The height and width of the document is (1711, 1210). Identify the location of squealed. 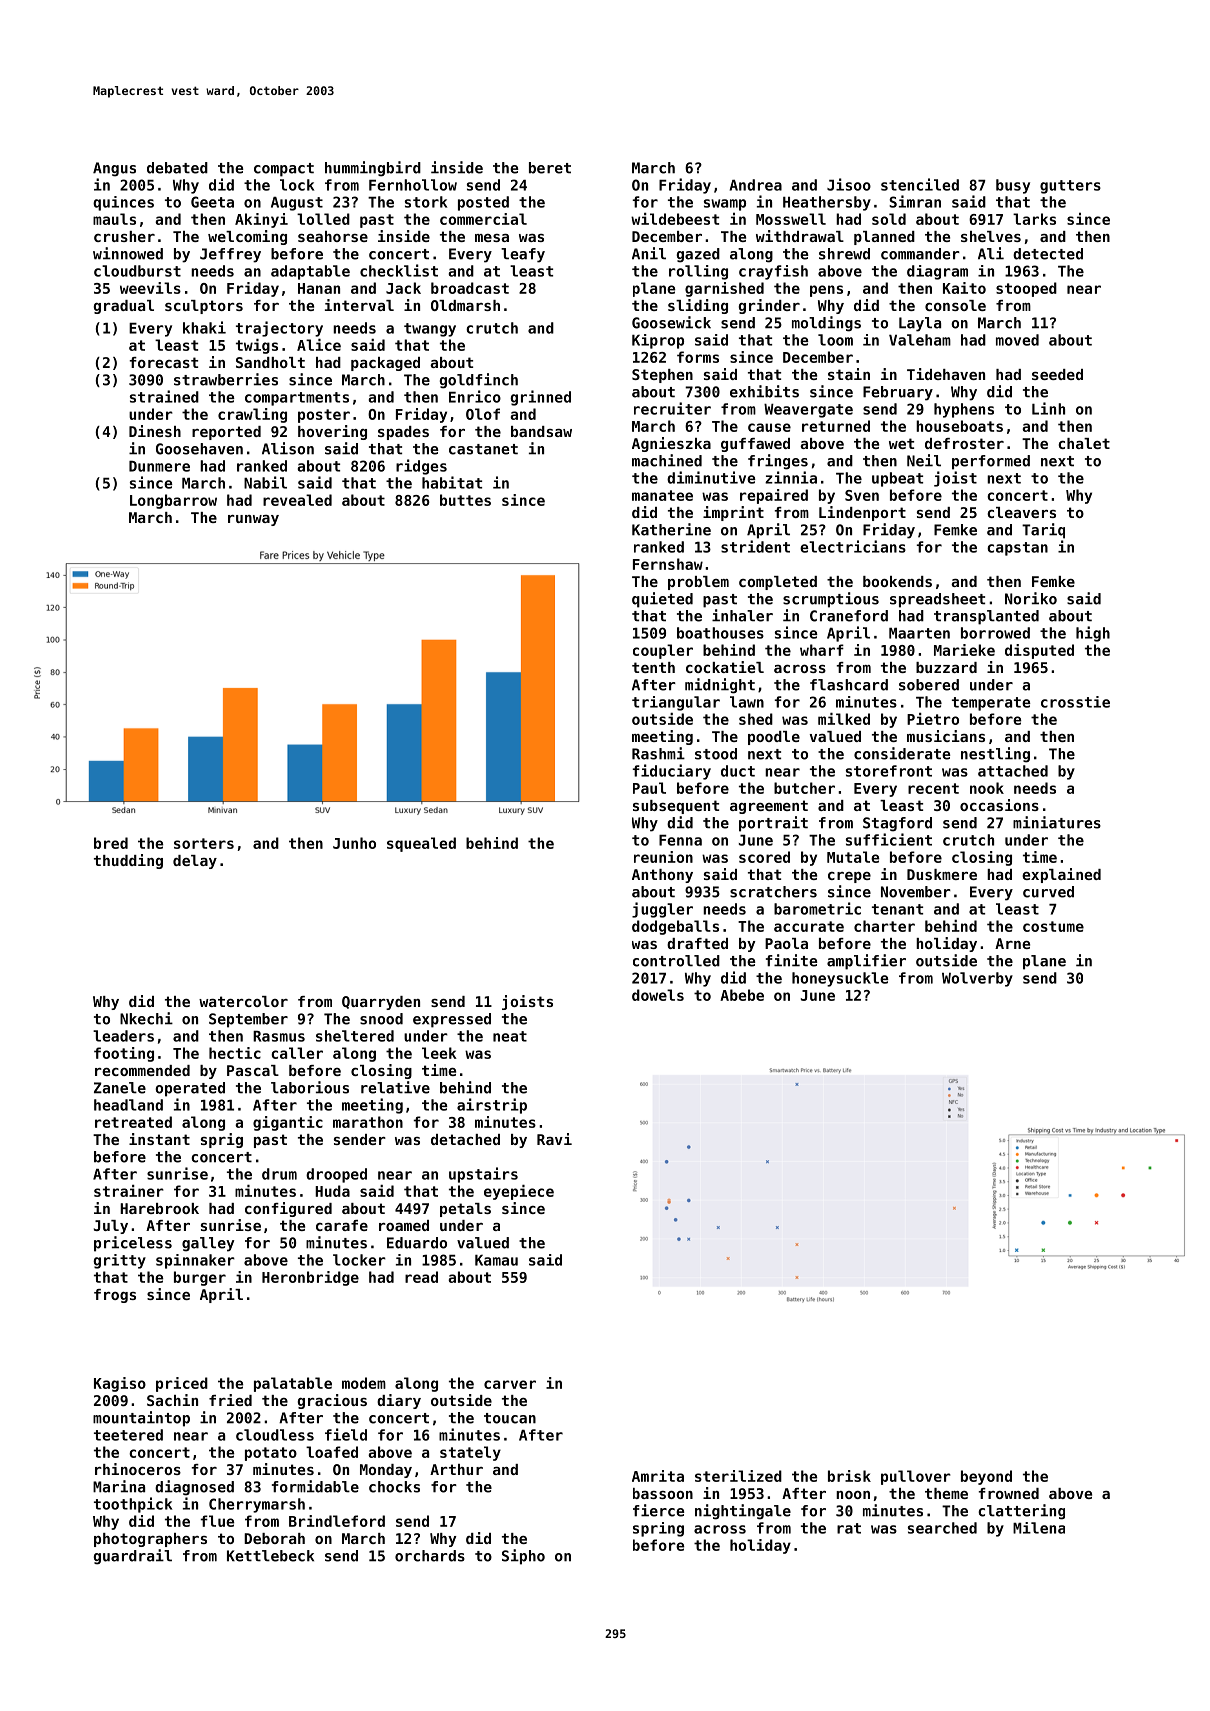
(421, 844).
